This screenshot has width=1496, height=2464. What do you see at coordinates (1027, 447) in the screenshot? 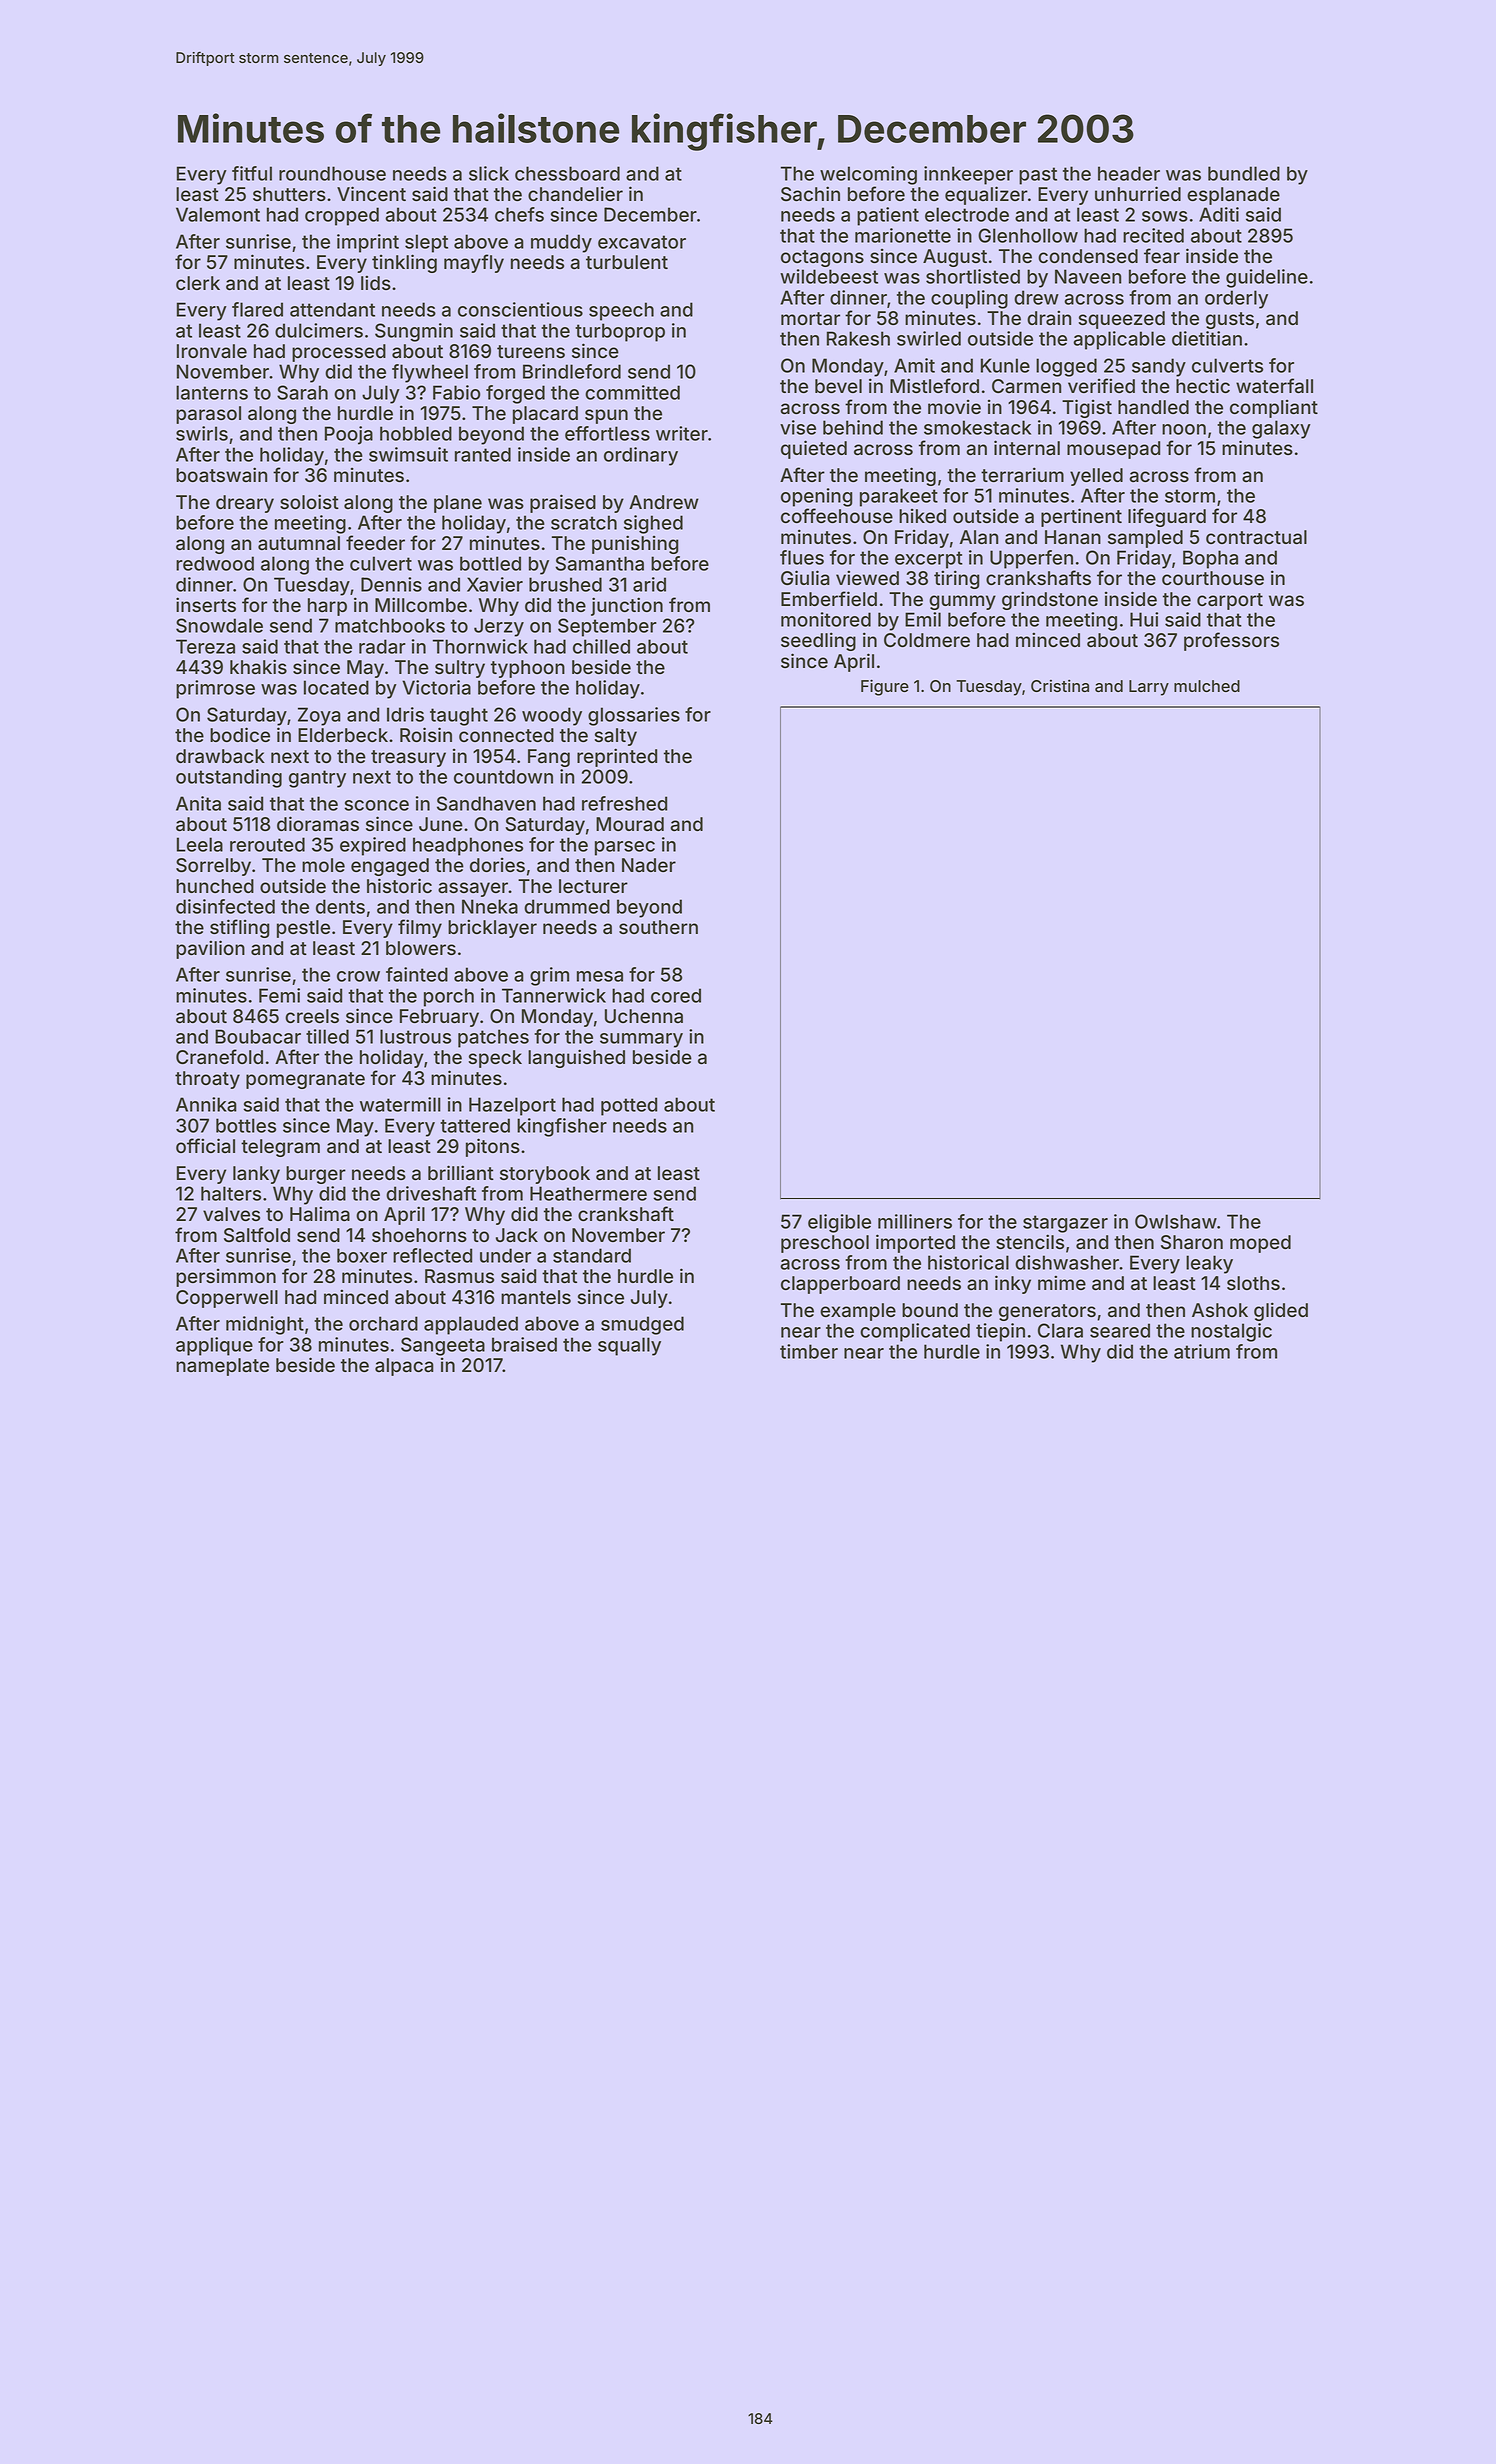
I see `internal` at bounding box center [1027, 447].
